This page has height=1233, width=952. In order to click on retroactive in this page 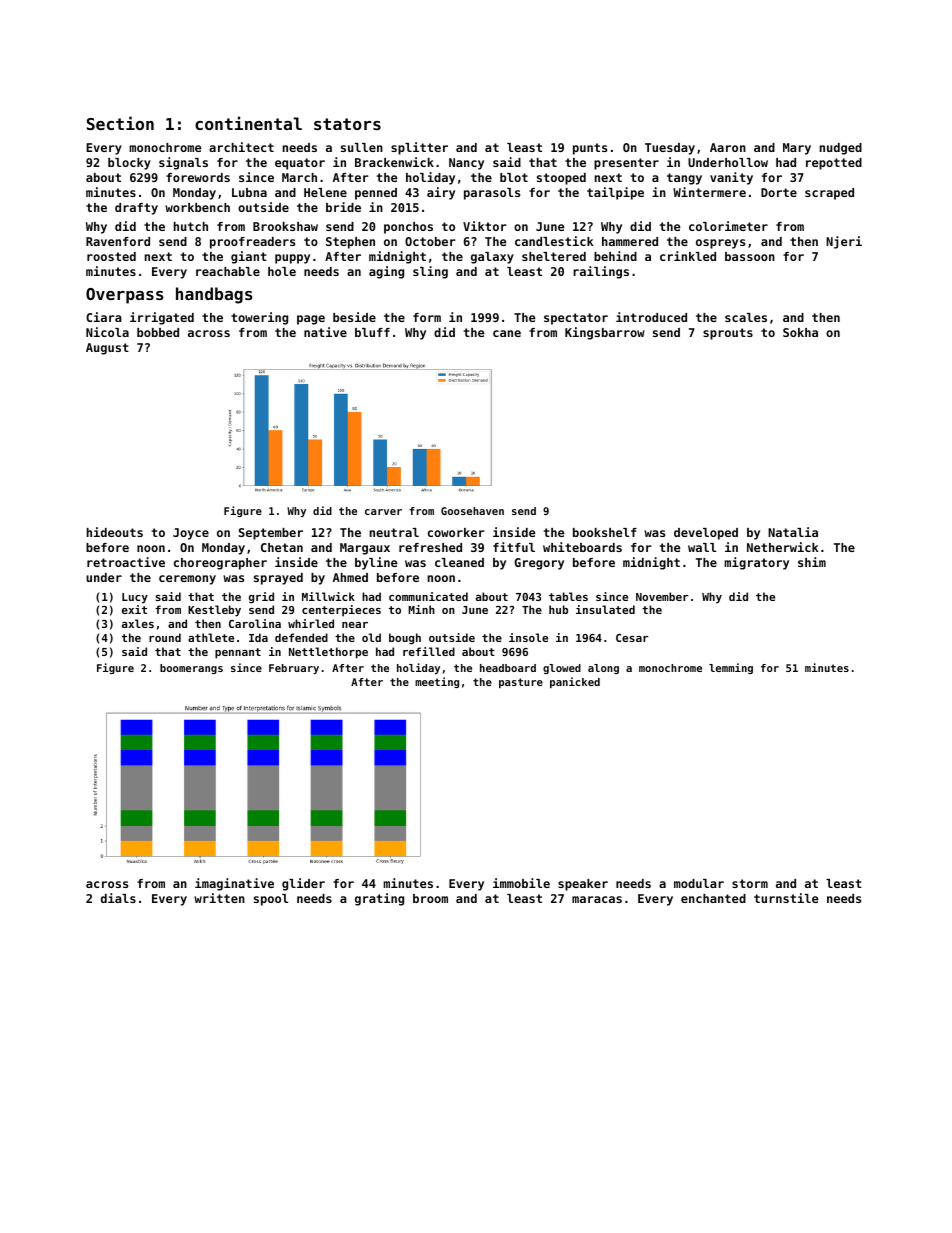, I will do `click(126, 562)`.
